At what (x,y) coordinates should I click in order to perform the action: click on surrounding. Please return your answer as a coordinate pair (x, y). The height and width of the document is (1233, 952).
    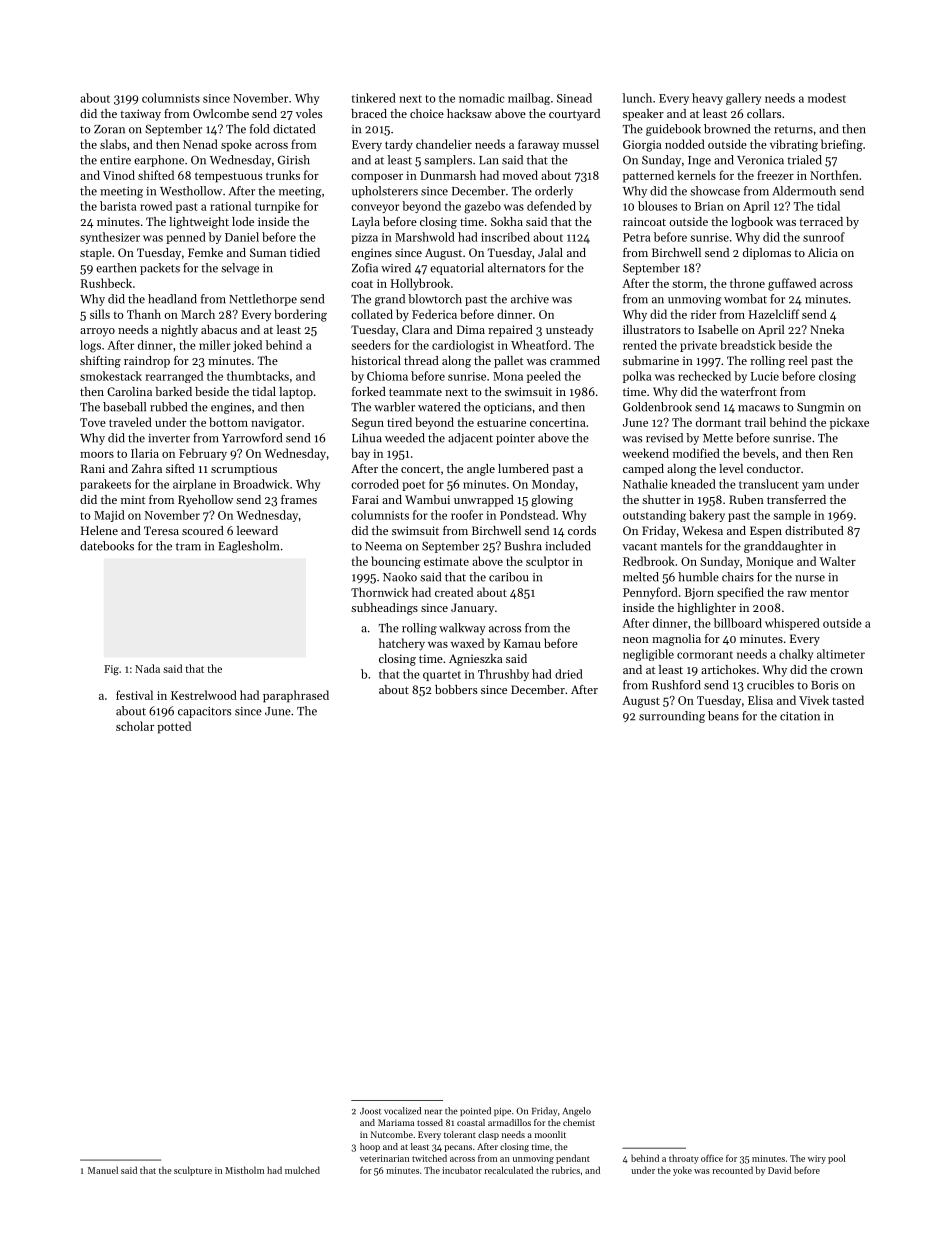
    Looking at the image, I should click on (672, 717).
